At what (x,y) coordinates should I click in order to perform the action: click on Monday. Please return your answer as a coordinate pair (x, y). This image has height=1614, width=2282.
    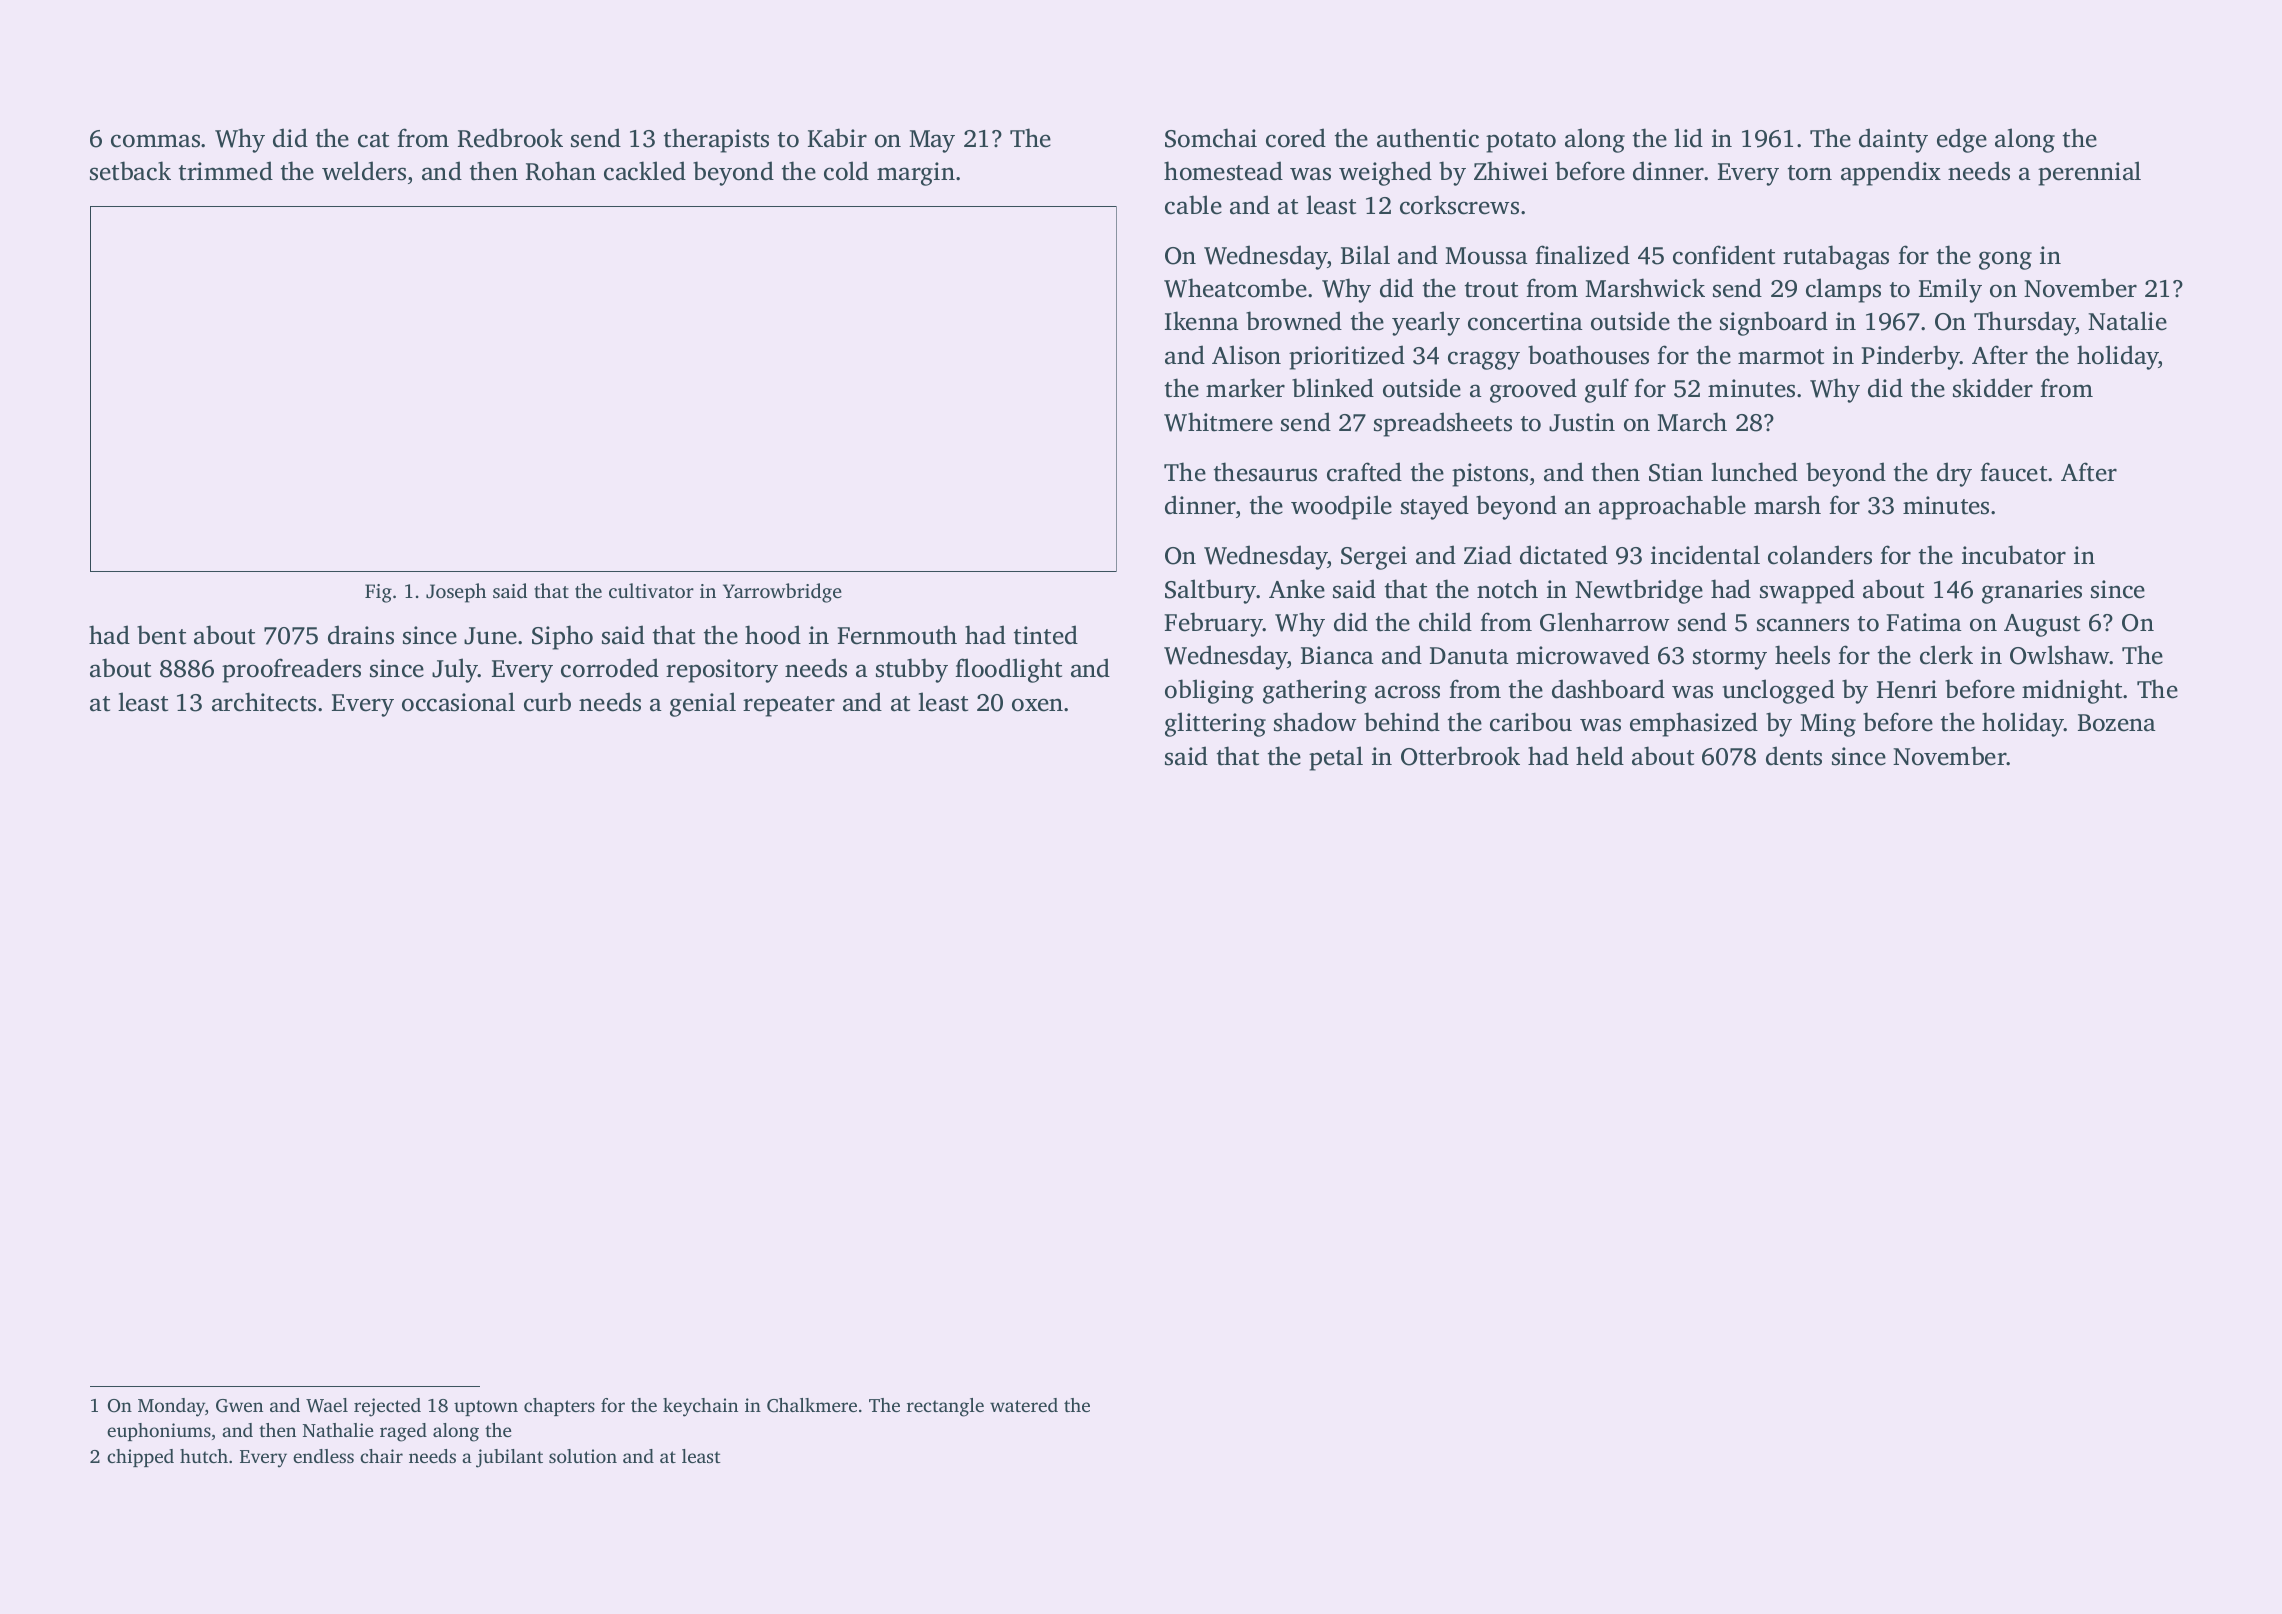
    Looking at the image, I should click on (171, 1407).
